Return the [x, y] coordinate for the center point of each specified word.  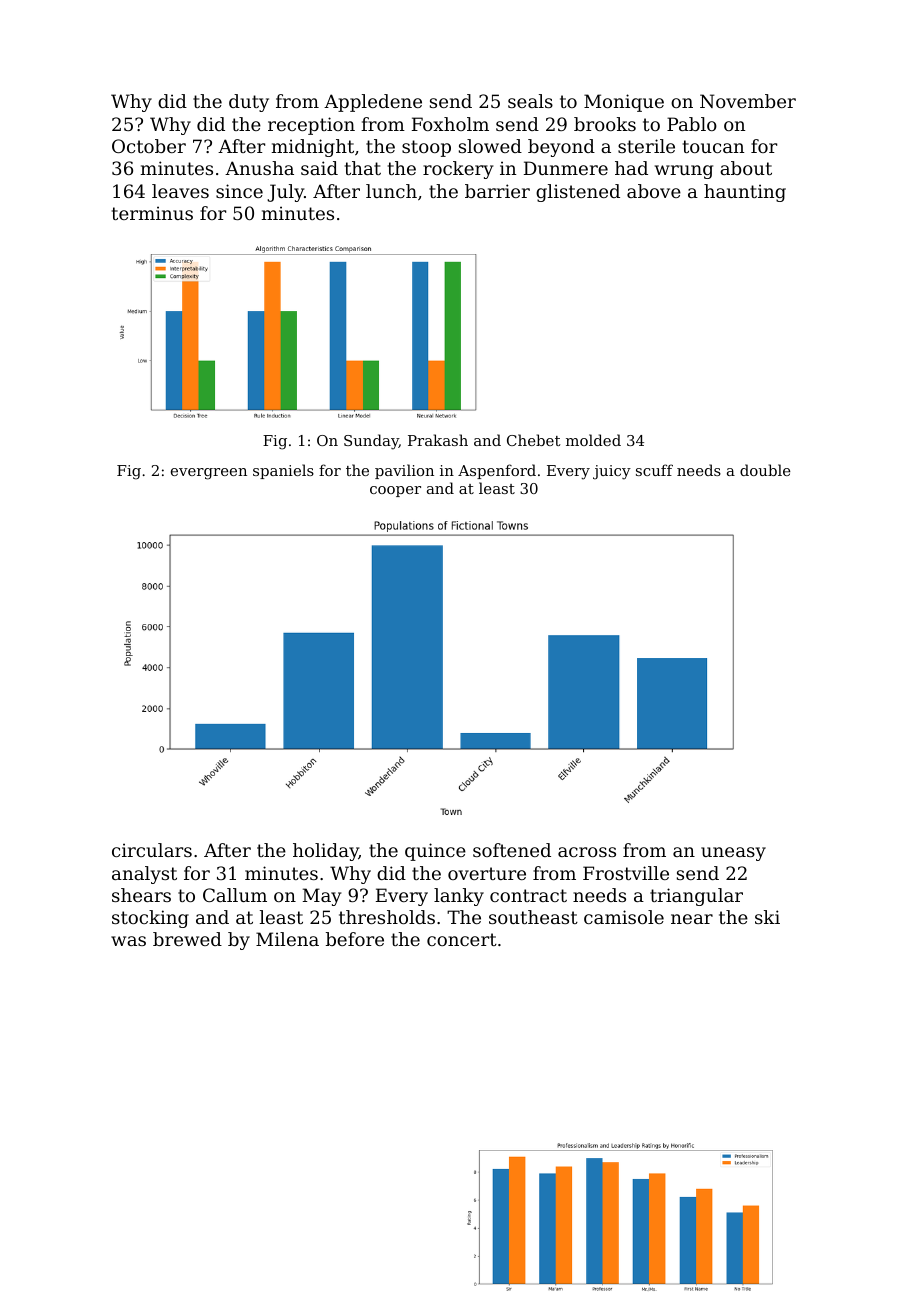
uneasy [733, 854]
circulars [152, 850]
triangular [696, 897]
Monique [624, 103]
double [765, 470]
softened [512, 850]
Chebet [534, 440]
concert [462, 939]
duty [249, 103]
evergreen [209, 474]
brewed [187, 939]
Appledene [373, 103]
